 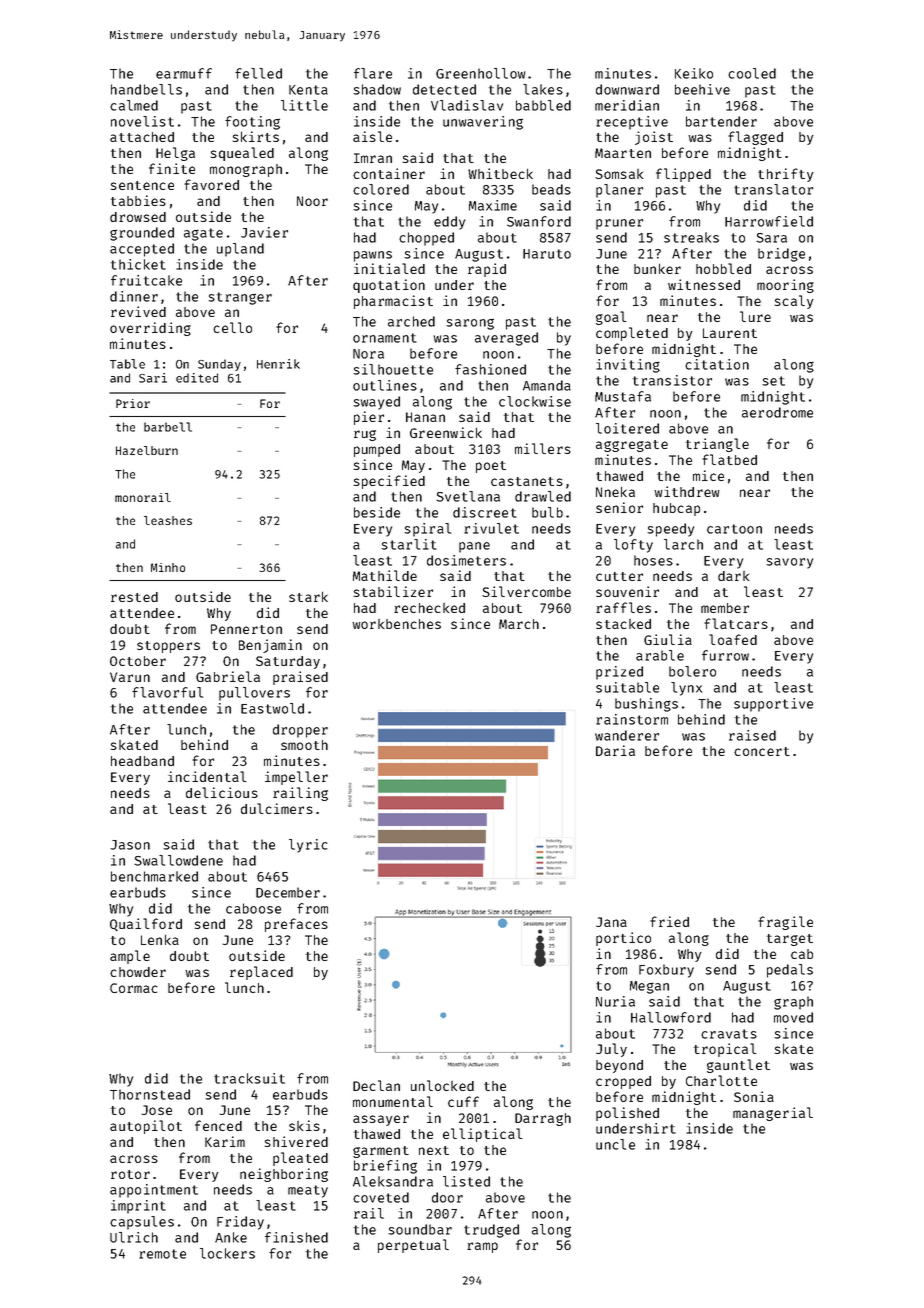 What do you see at coordinates (254, 694) in the screenshot?
I see `pullovers` at bounding box center [254, 694].
